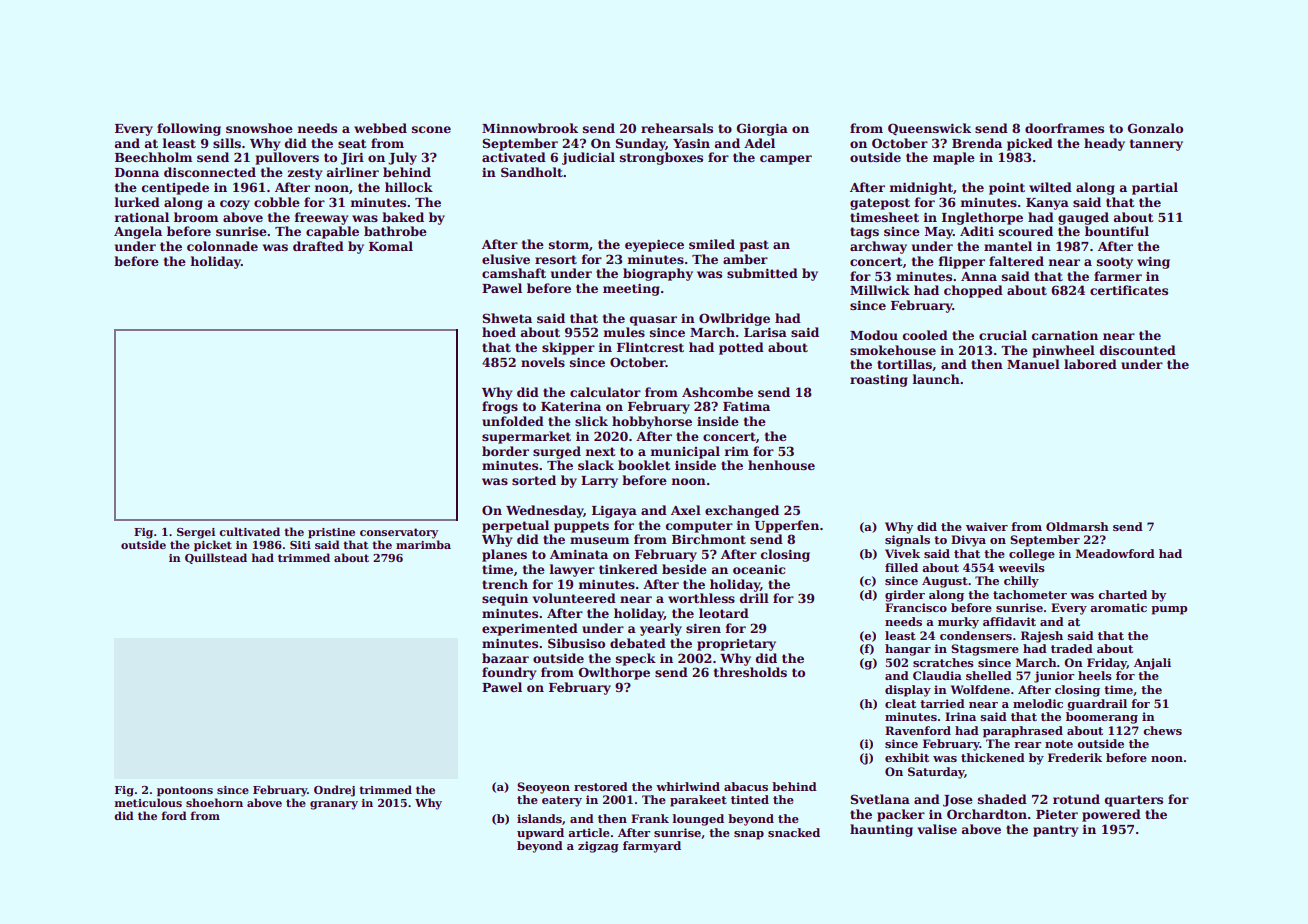  I want to click on Owlthorpe, so click(614, 673).
